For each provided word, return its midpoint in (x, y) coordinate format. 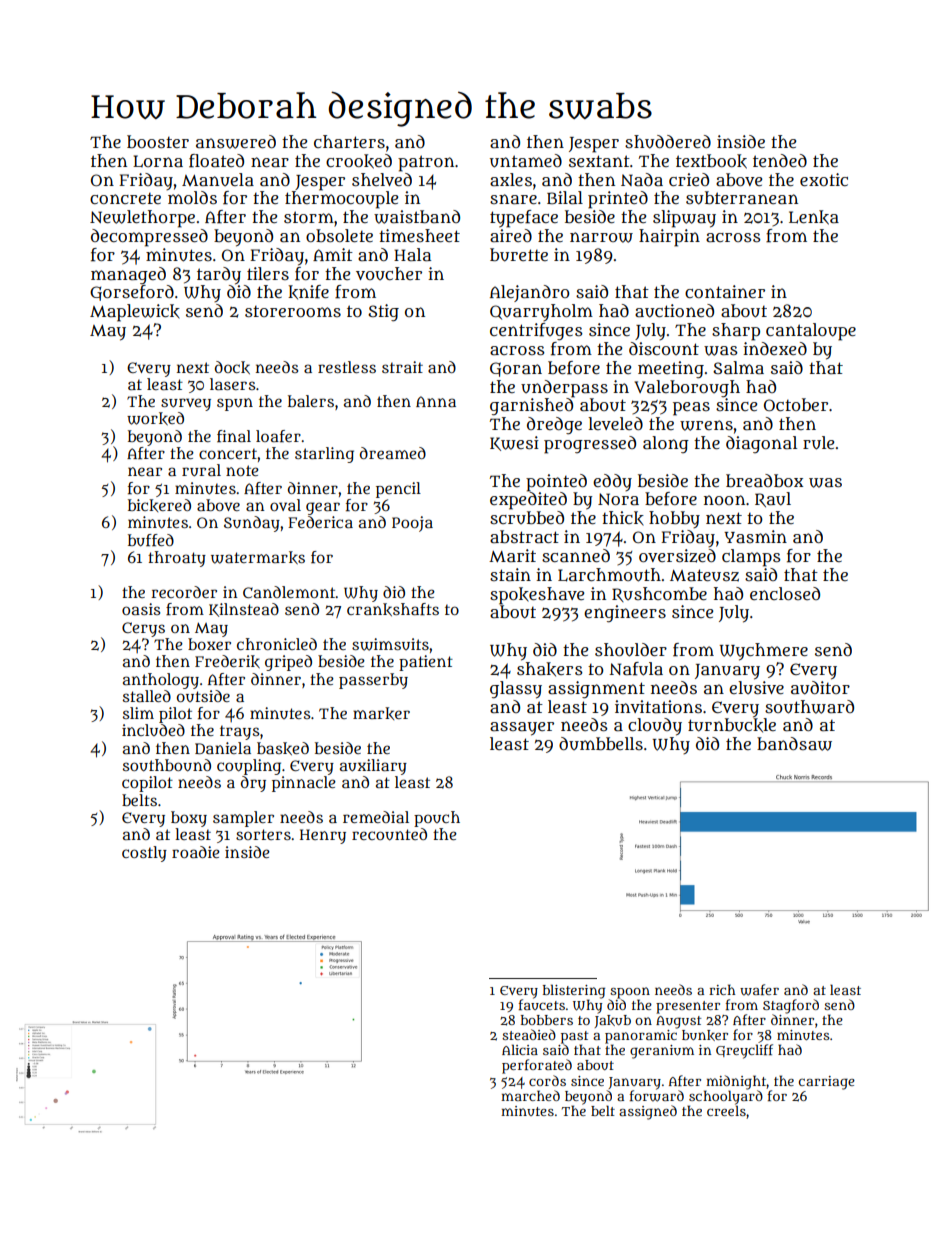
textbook (711, 161)
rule (818, 443)
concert (228, 453)
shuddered (668, 142)
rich (722, 989)
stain (510, 574)
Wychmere (764, 652)
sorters (263, 834)
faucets (542, 1004)
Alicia (520, 1049)
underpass (564, 388)
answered (236, 142)
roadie (196, 852)
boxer (209, 644)
